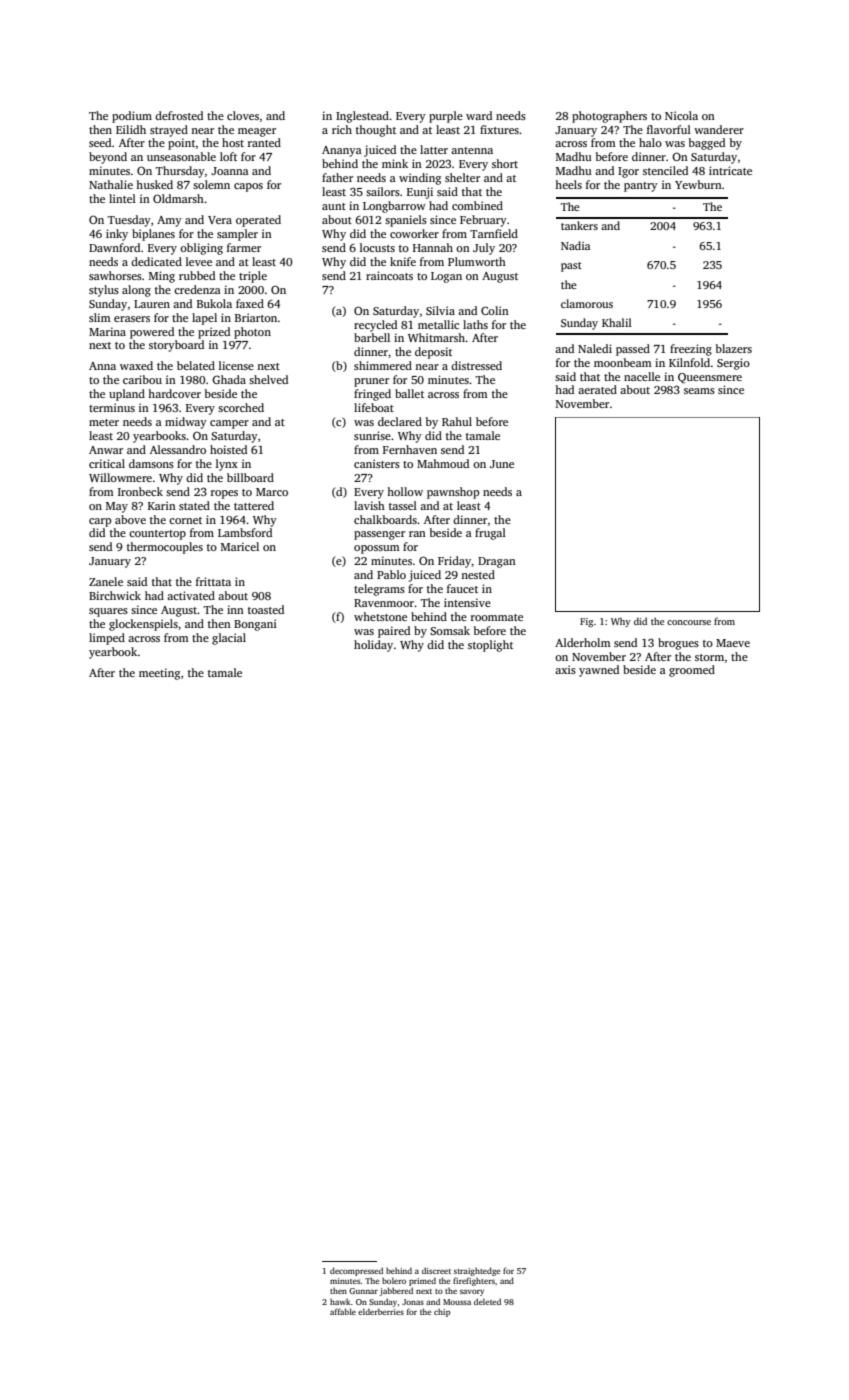  Describe the element at coordinates (641, 187) in the image. I see `pantry` at that location.
